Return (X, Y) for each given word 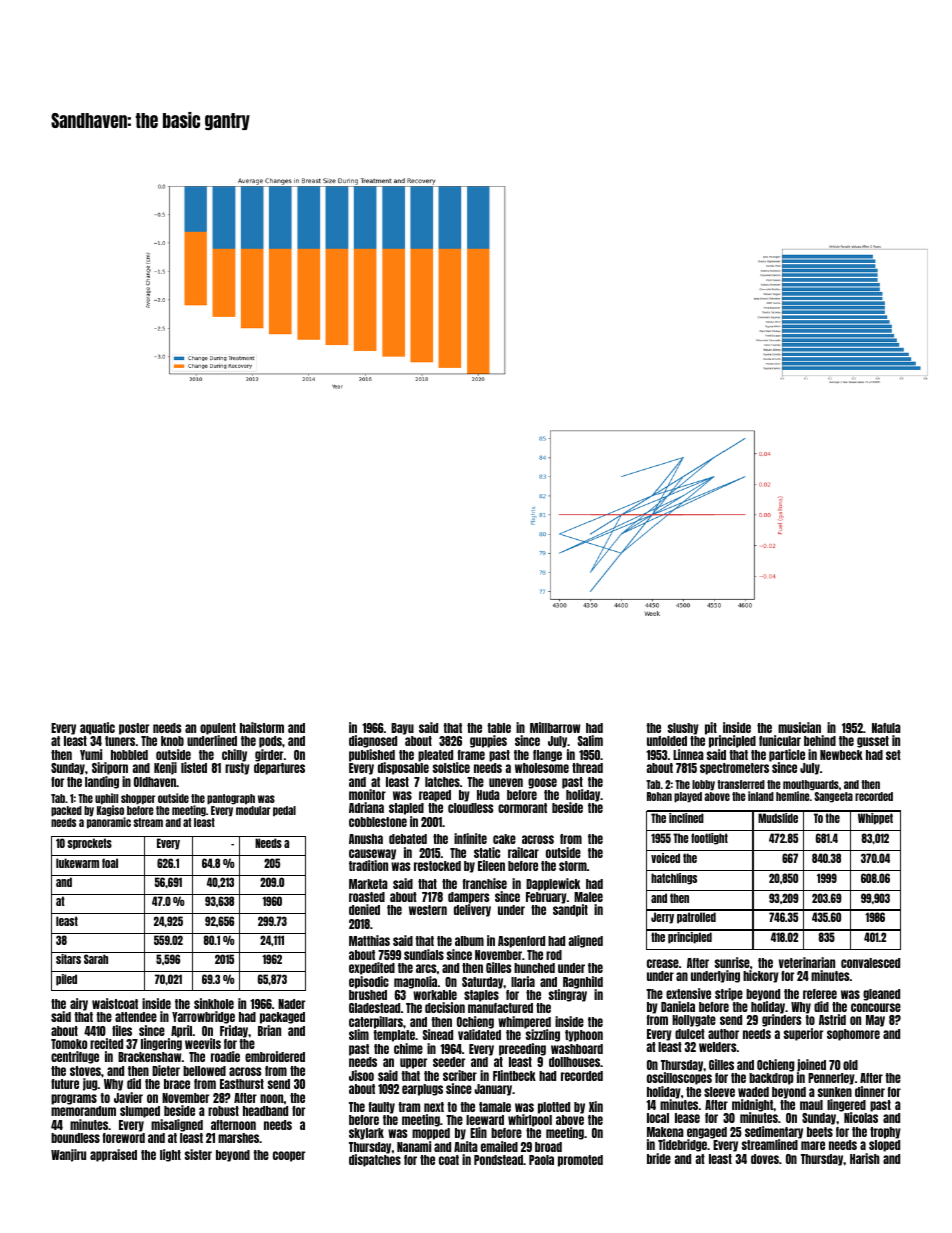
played (688, 797)
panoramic (109, 823)
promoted (580, 1161)
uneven (506, 782)
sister (198, 1154)
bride (659, 1158)
